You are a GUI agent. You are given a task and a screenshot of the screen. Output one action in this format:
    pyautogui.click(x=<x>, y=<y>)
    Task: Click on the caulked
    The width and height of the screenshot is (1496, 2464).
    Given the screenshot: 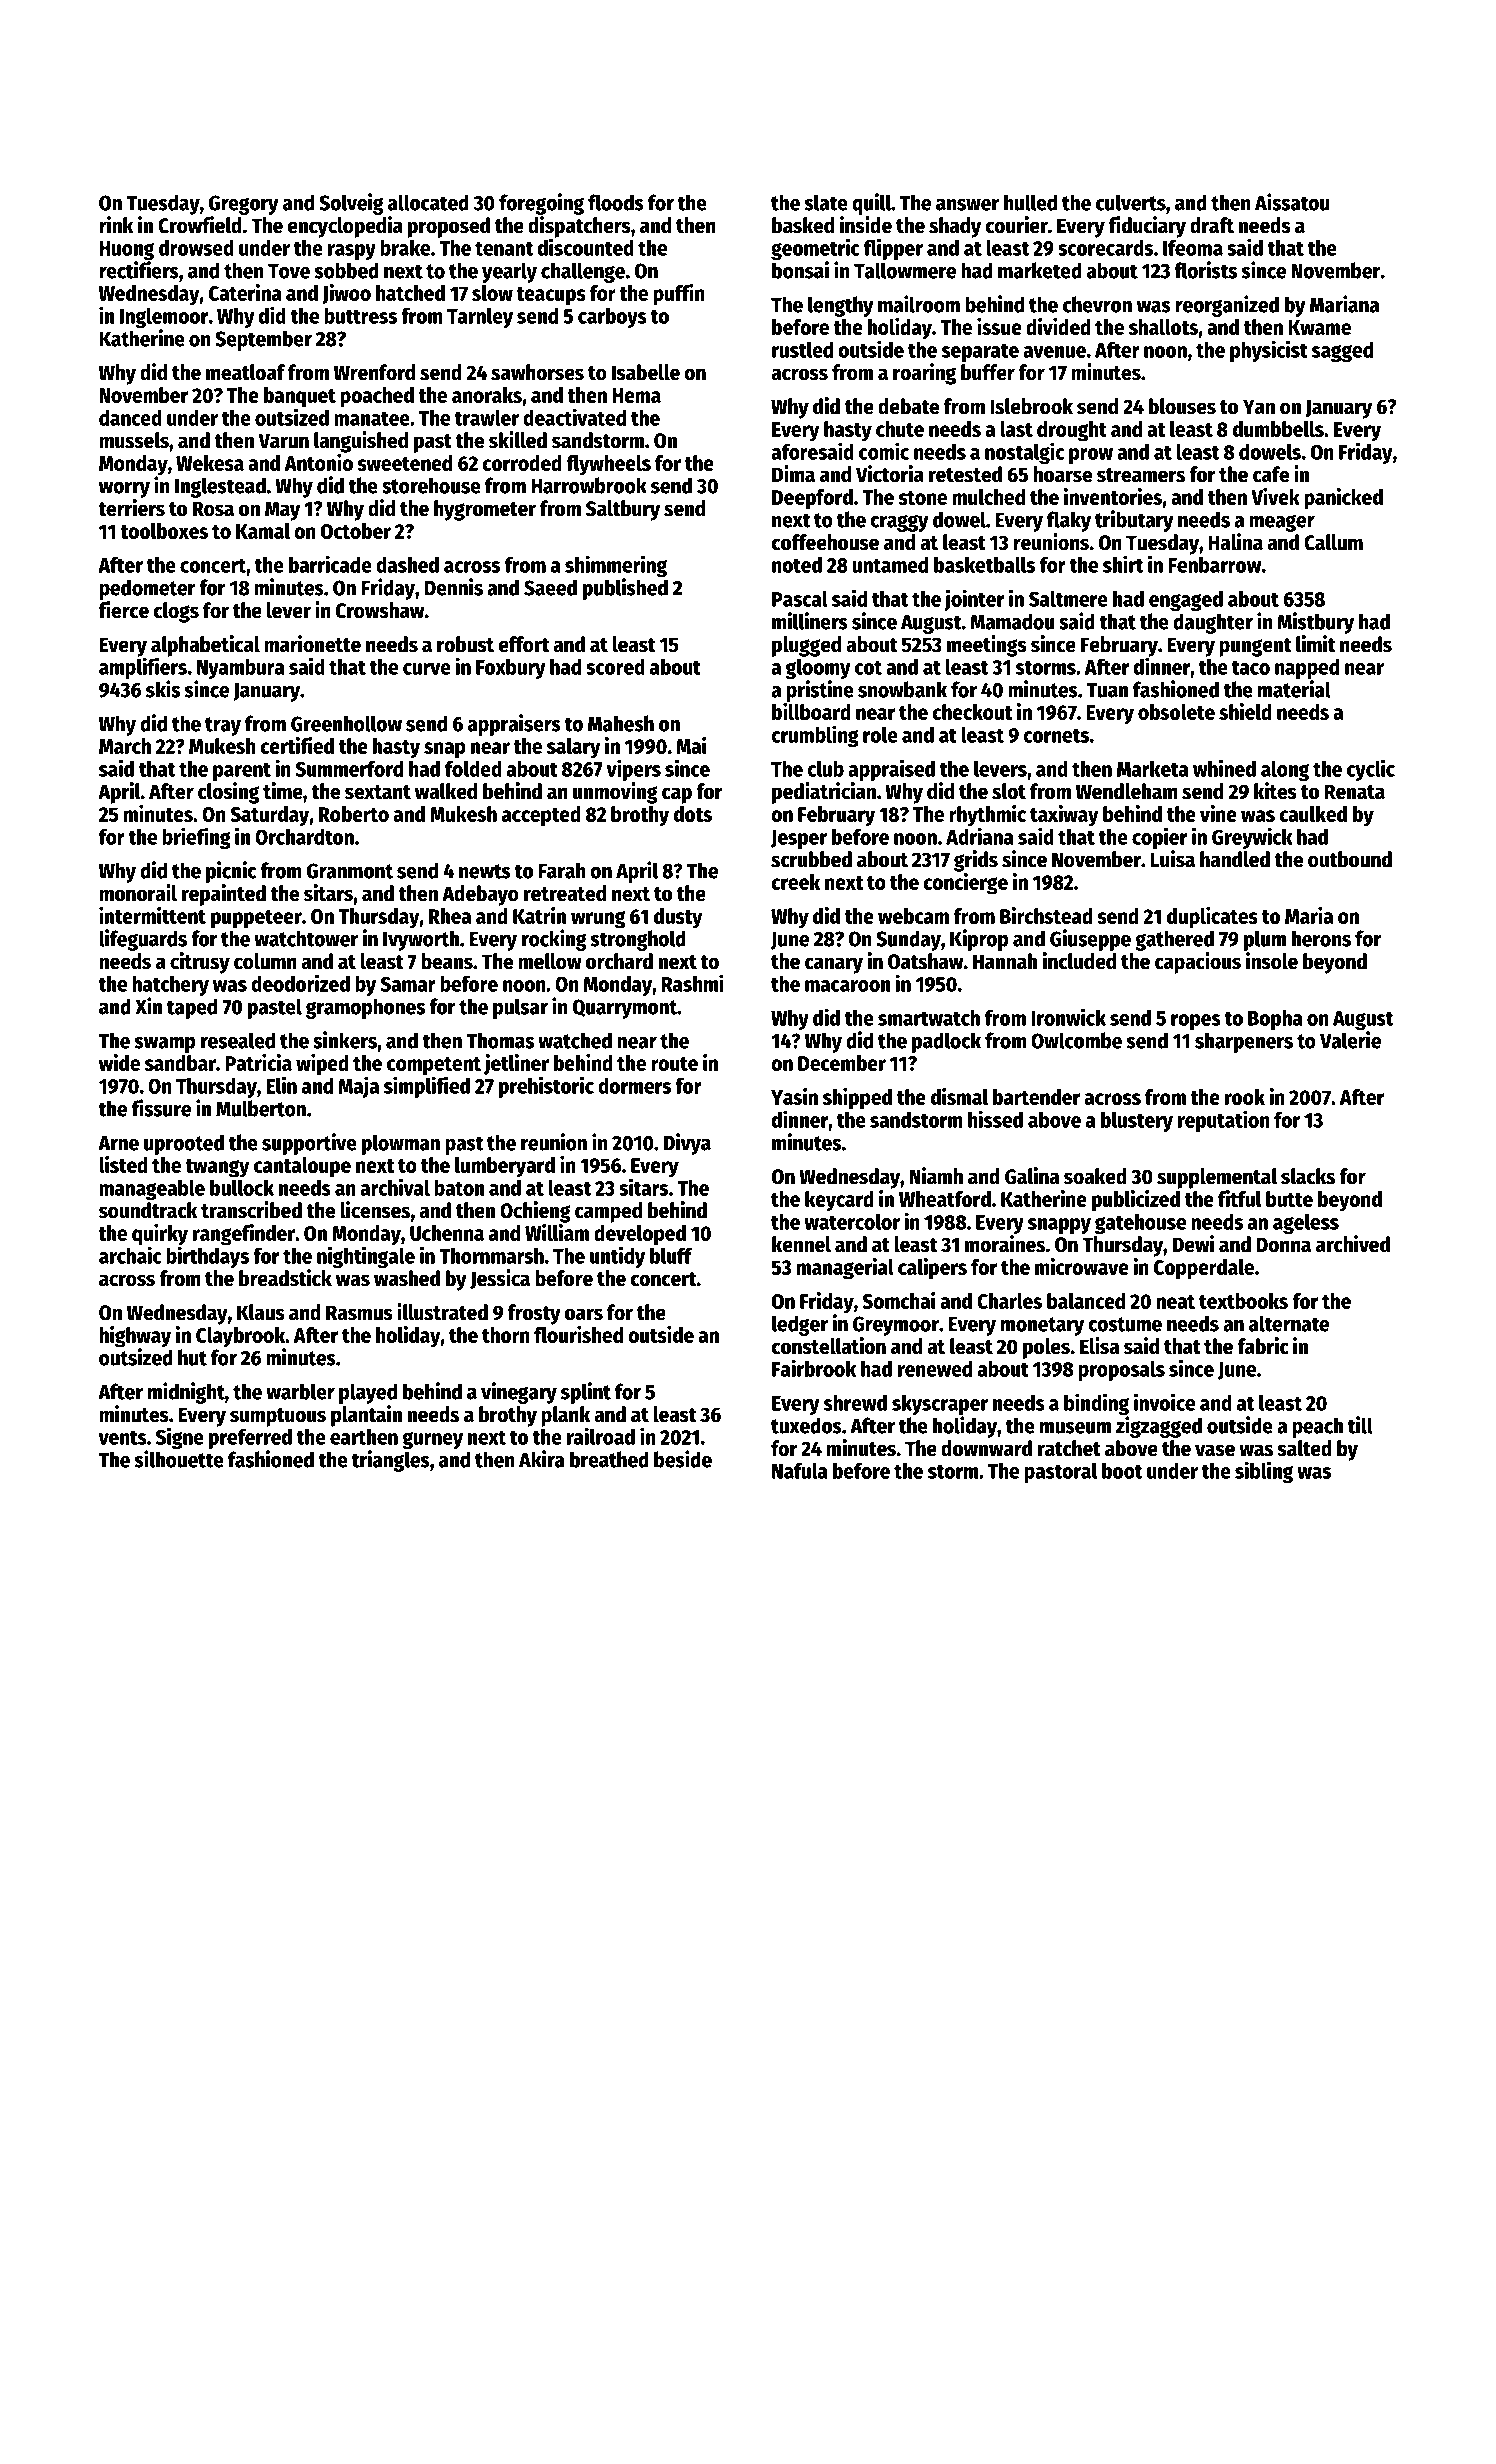 What is the action you would take?
    pyautogui.click(x=1313, y=814)
